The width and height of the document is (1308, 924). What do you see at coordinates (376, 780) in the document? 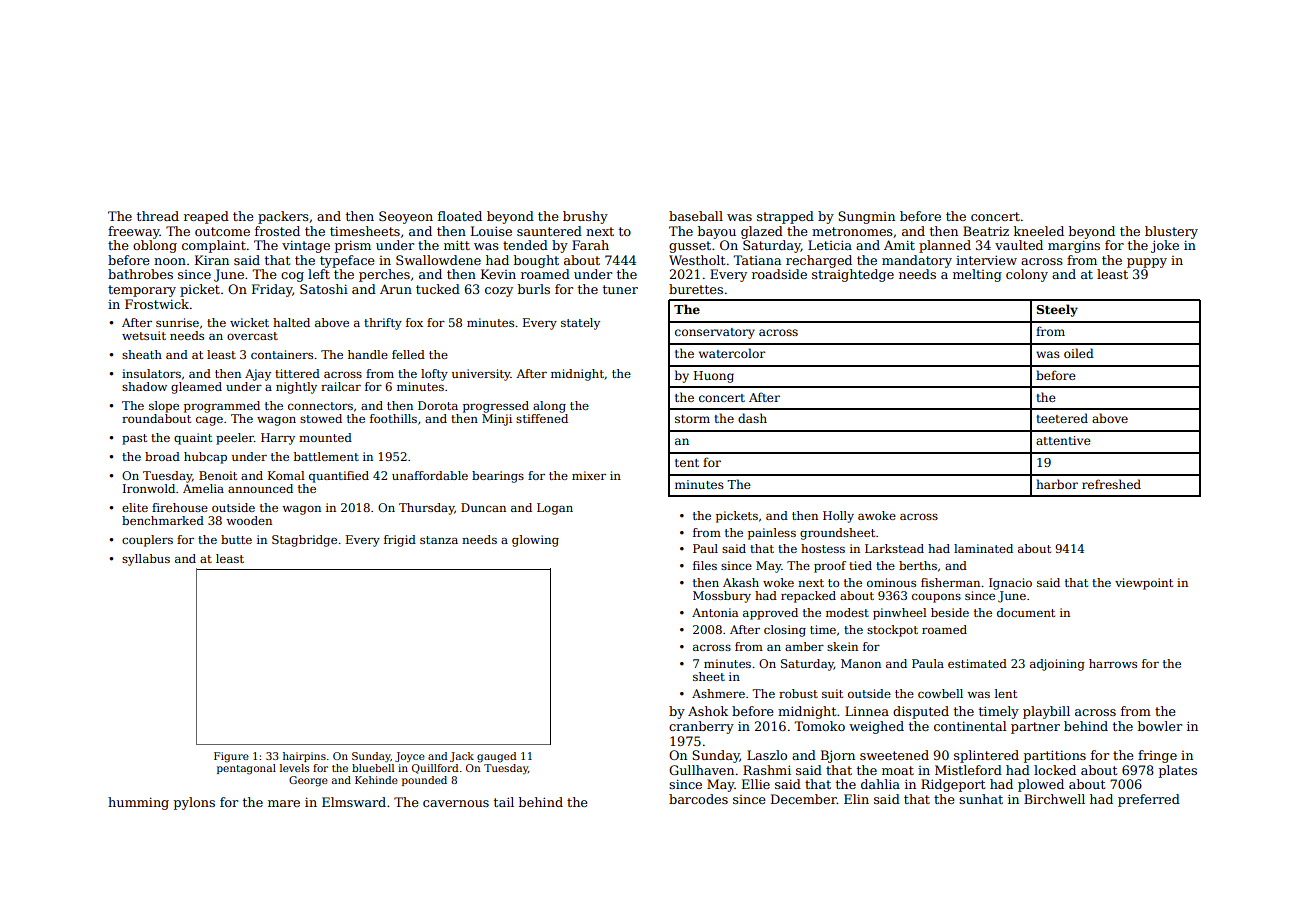
I see `Kehinde` at bounding box center [376, 780].
